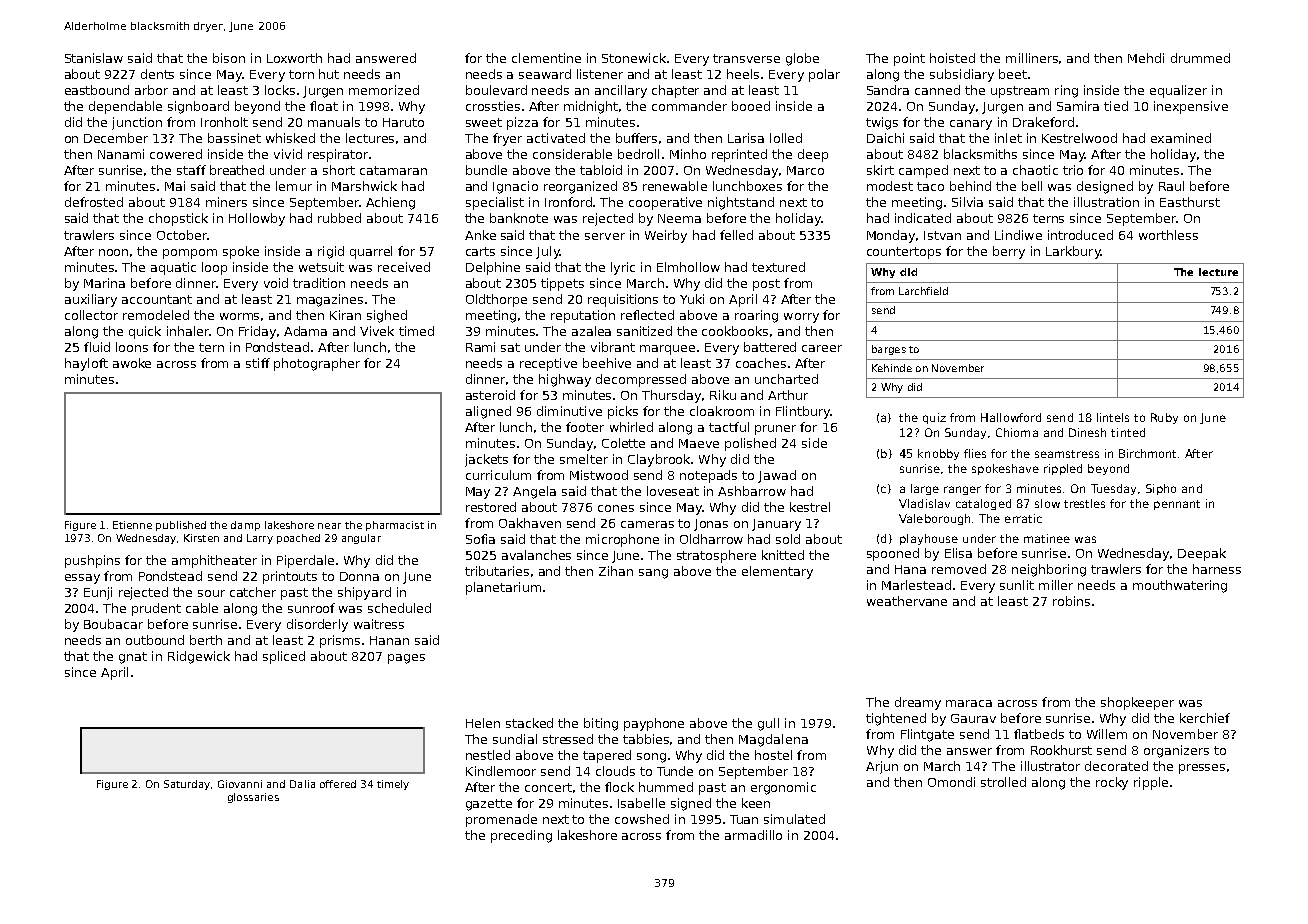 The height and width of the screenshot is (924, 1308). I want to click on Loxworth, so click(294, 58).
